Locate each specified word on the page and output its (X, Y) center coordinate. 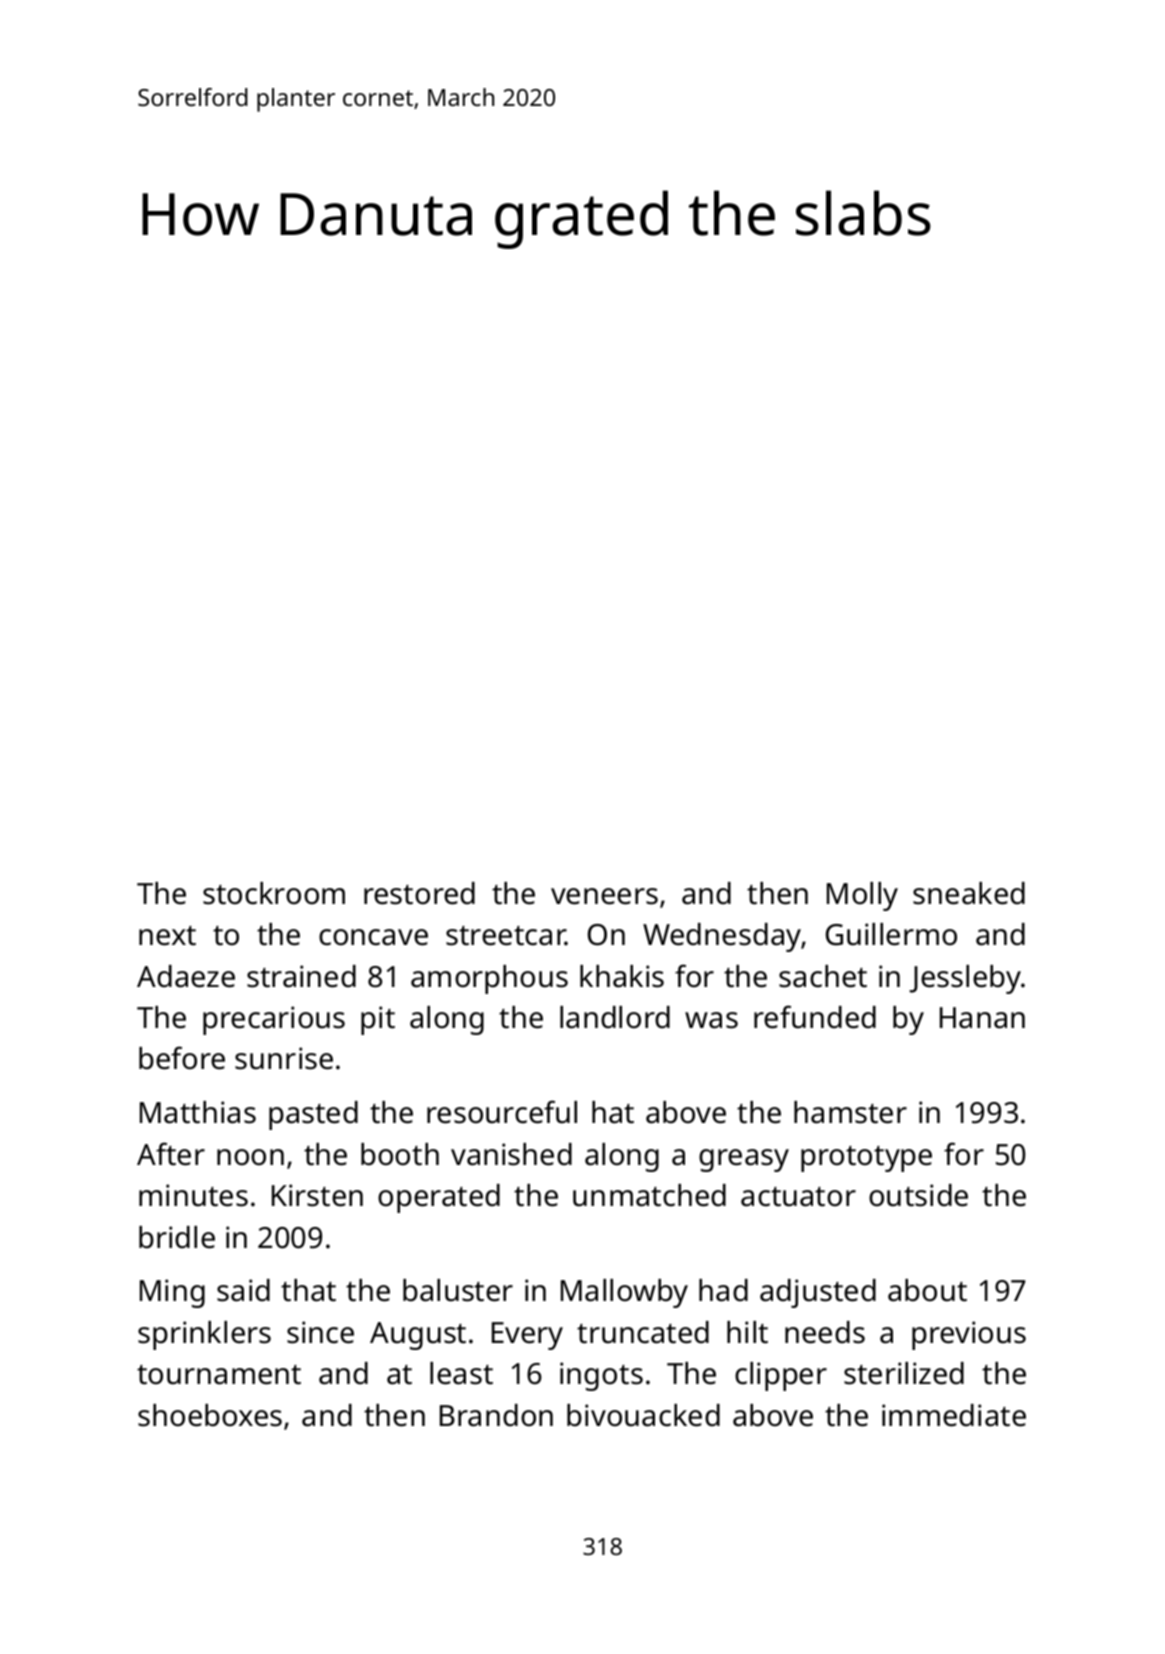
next (167, 936)
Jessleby (965, 979)
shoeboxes (210, 1415)
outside (918, 1195)
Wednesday (722, 937)
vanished (511, 1154)
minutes (193, 1195)
